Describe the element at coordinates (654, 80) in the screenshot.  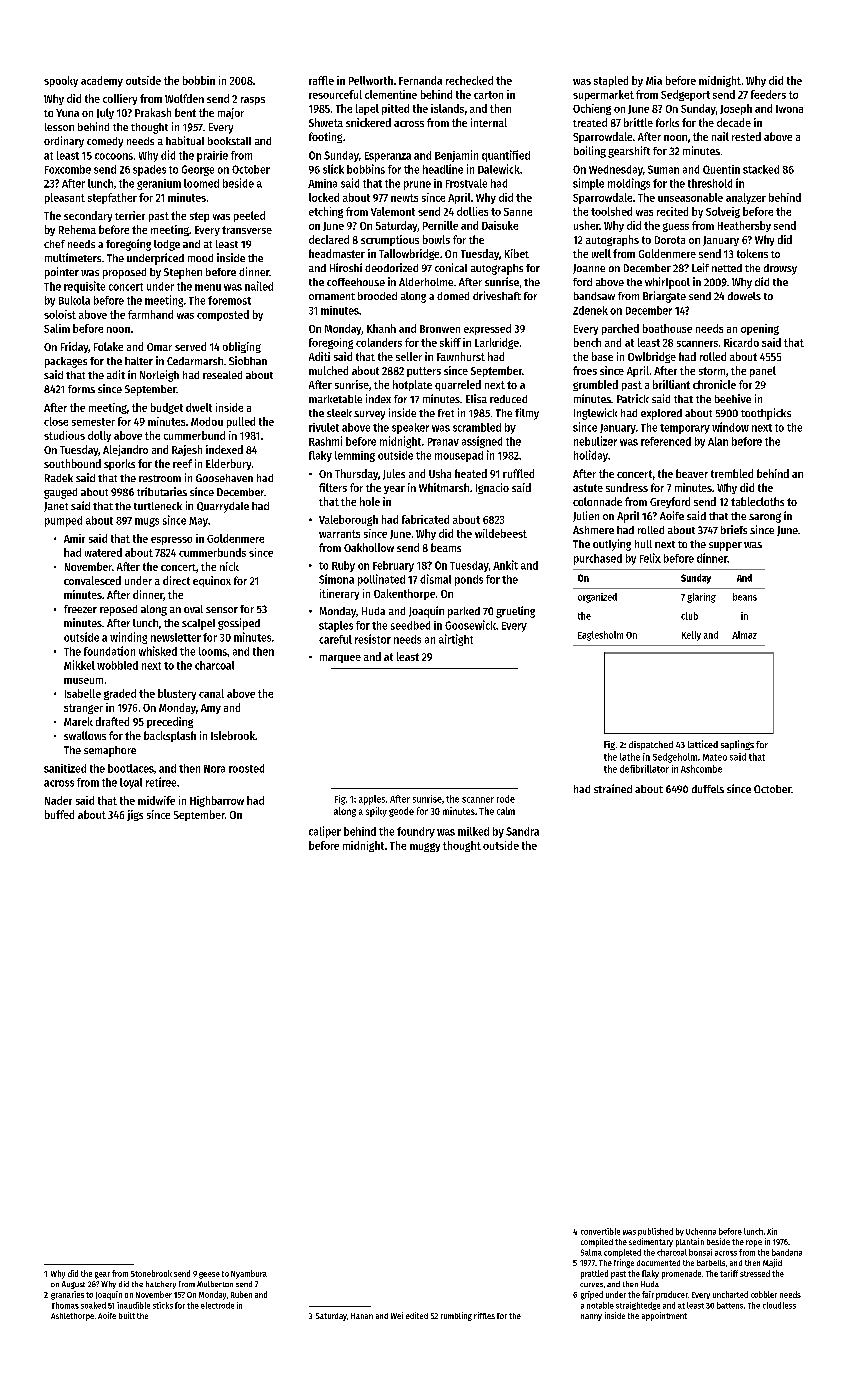
I see `Mia` at that location.
